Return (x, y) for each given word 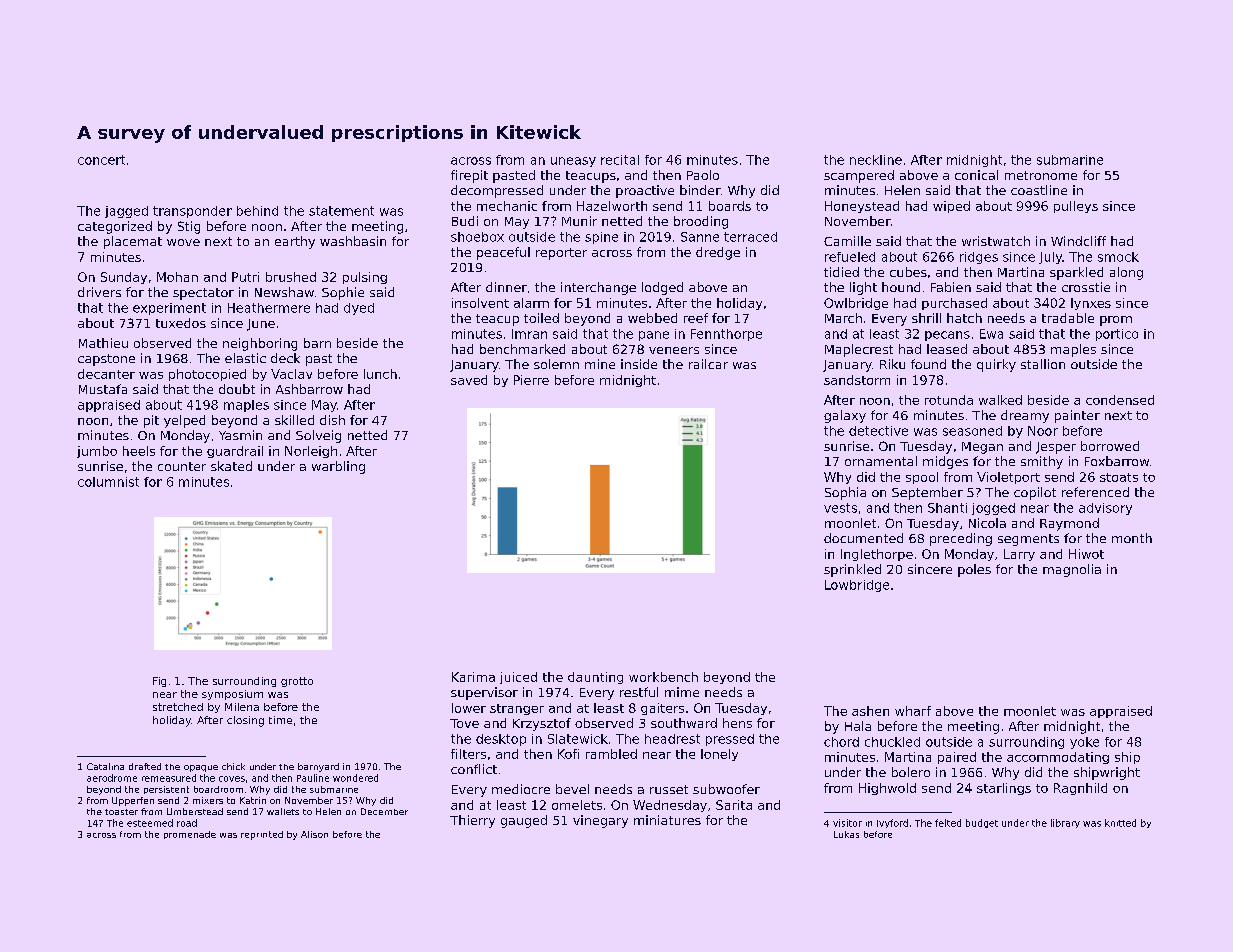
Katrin (253, 800)
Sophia (845, 493)
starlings (1004, 789)
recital (620, 160)
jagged (126, 212)
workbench (663, 677)
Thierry (472, 821)
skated (231, 466)
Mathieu (103, 343)
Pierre (531, 380)
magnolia (1072, 570)
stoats (1119, 477)
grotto (297, 682)
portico (1117, 335)
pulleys (1076, 207)
